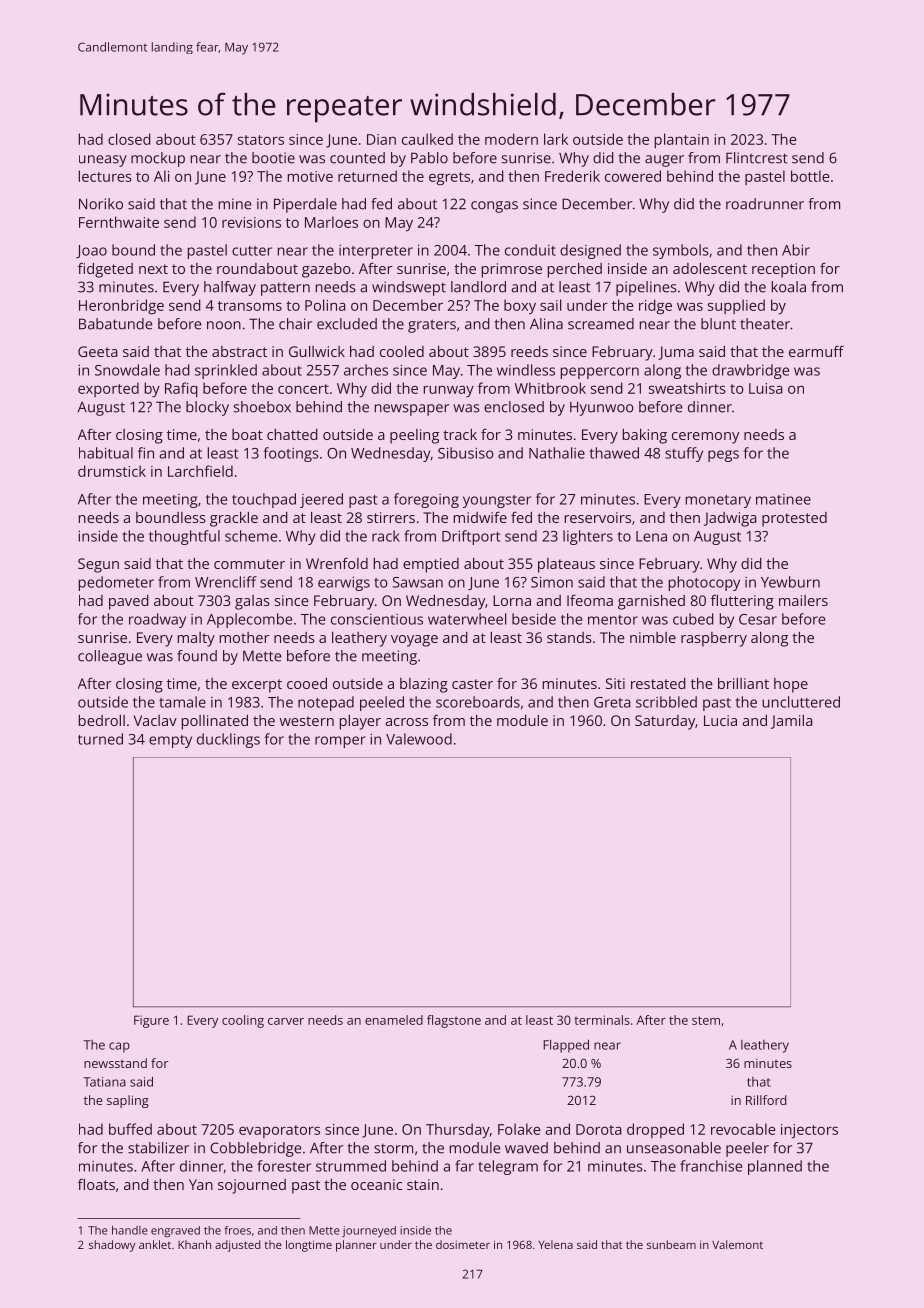 This page has width=924, height=1308. What do you see at coordinates (252, 1186) in the page?
I see `sojourned` at bounding box center [252, 1186].
